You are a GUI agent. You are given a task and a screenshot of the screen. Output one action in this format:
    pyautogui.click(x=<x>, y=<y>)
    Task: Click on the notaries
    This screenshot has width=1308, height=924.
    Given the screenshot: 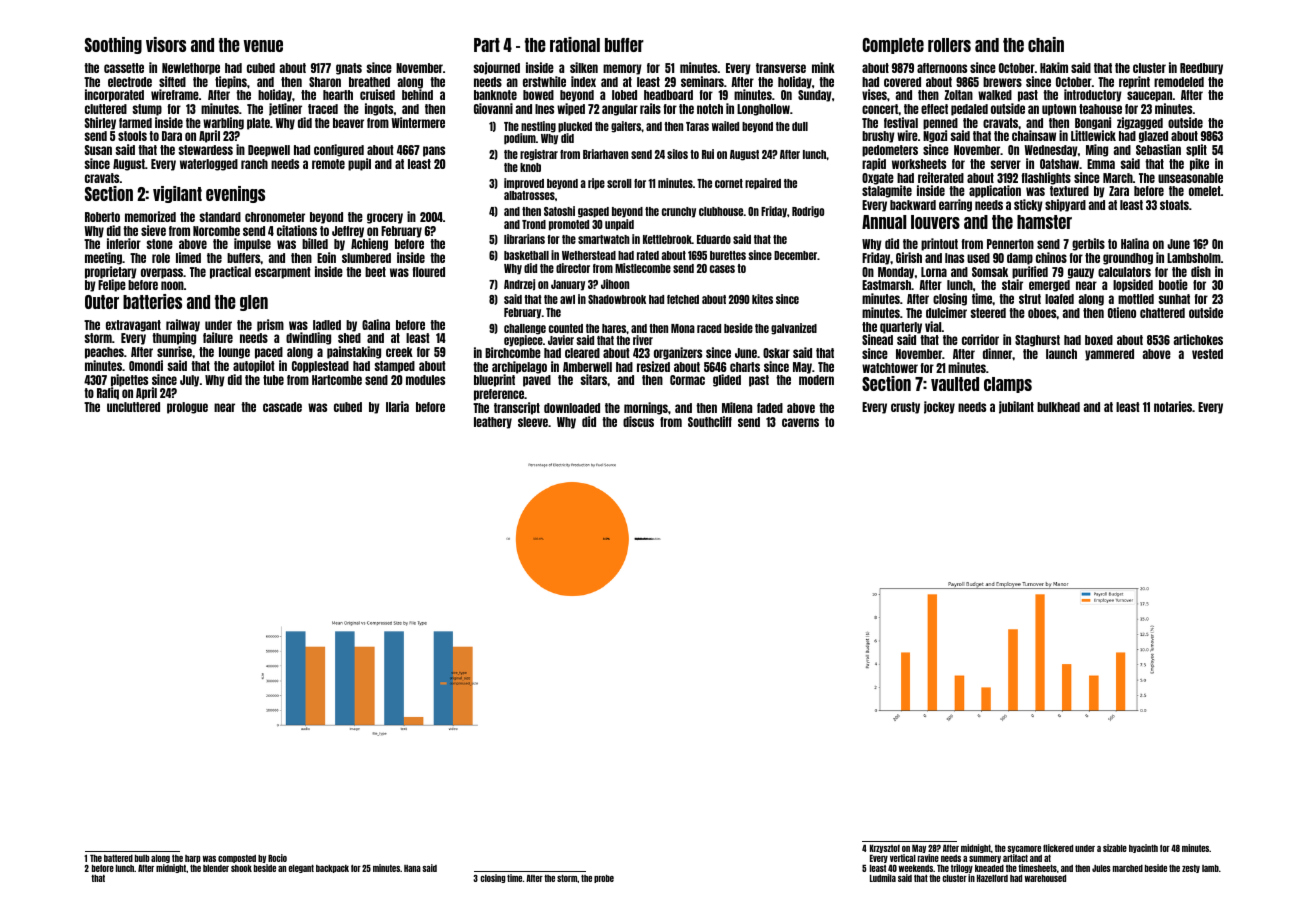 What is the action you would take?
    pyautogui.click(x=1173, y=406)
